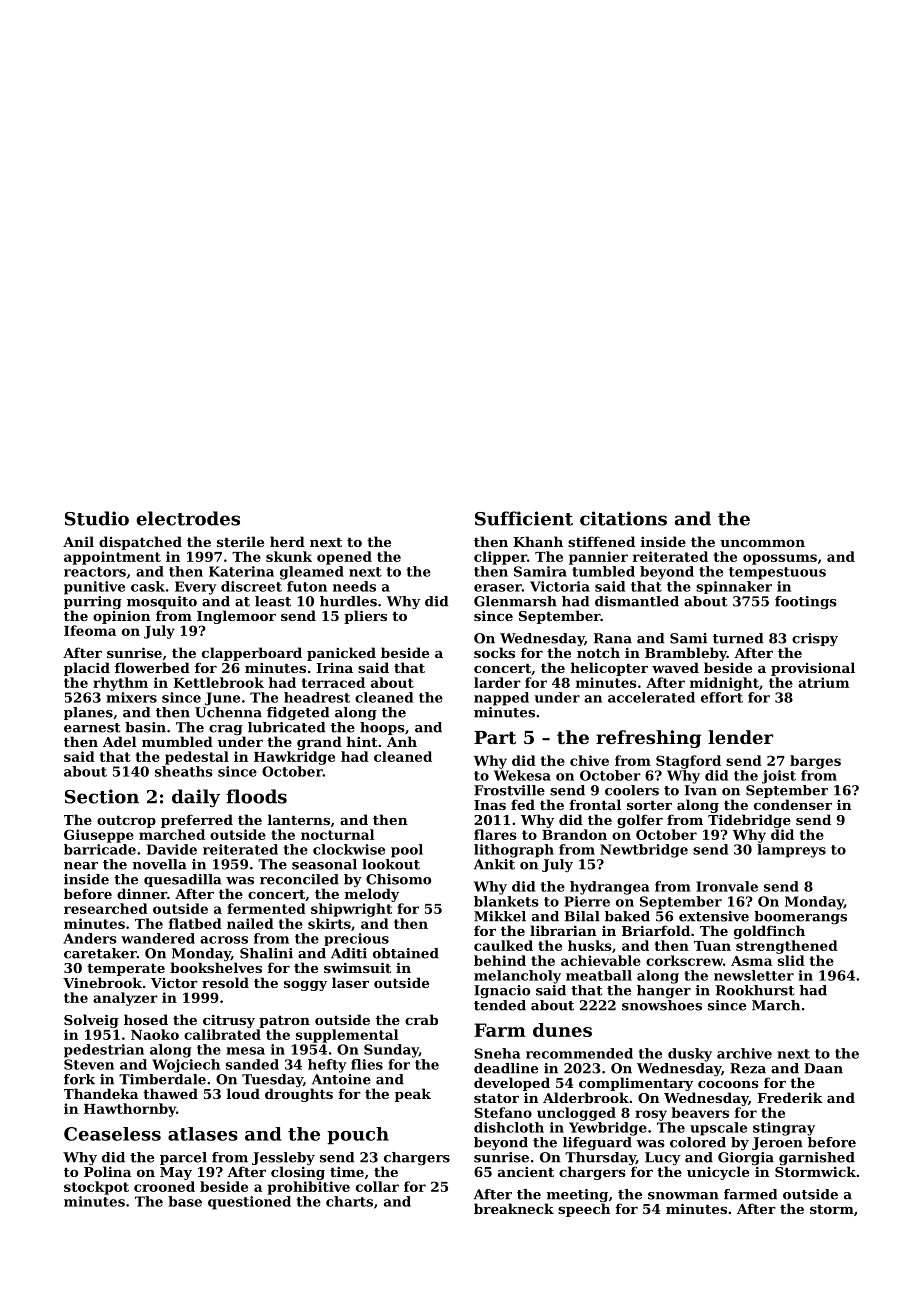  Describe the element at coordinates (793, 804) in the image. I see `condenser` at that location.
